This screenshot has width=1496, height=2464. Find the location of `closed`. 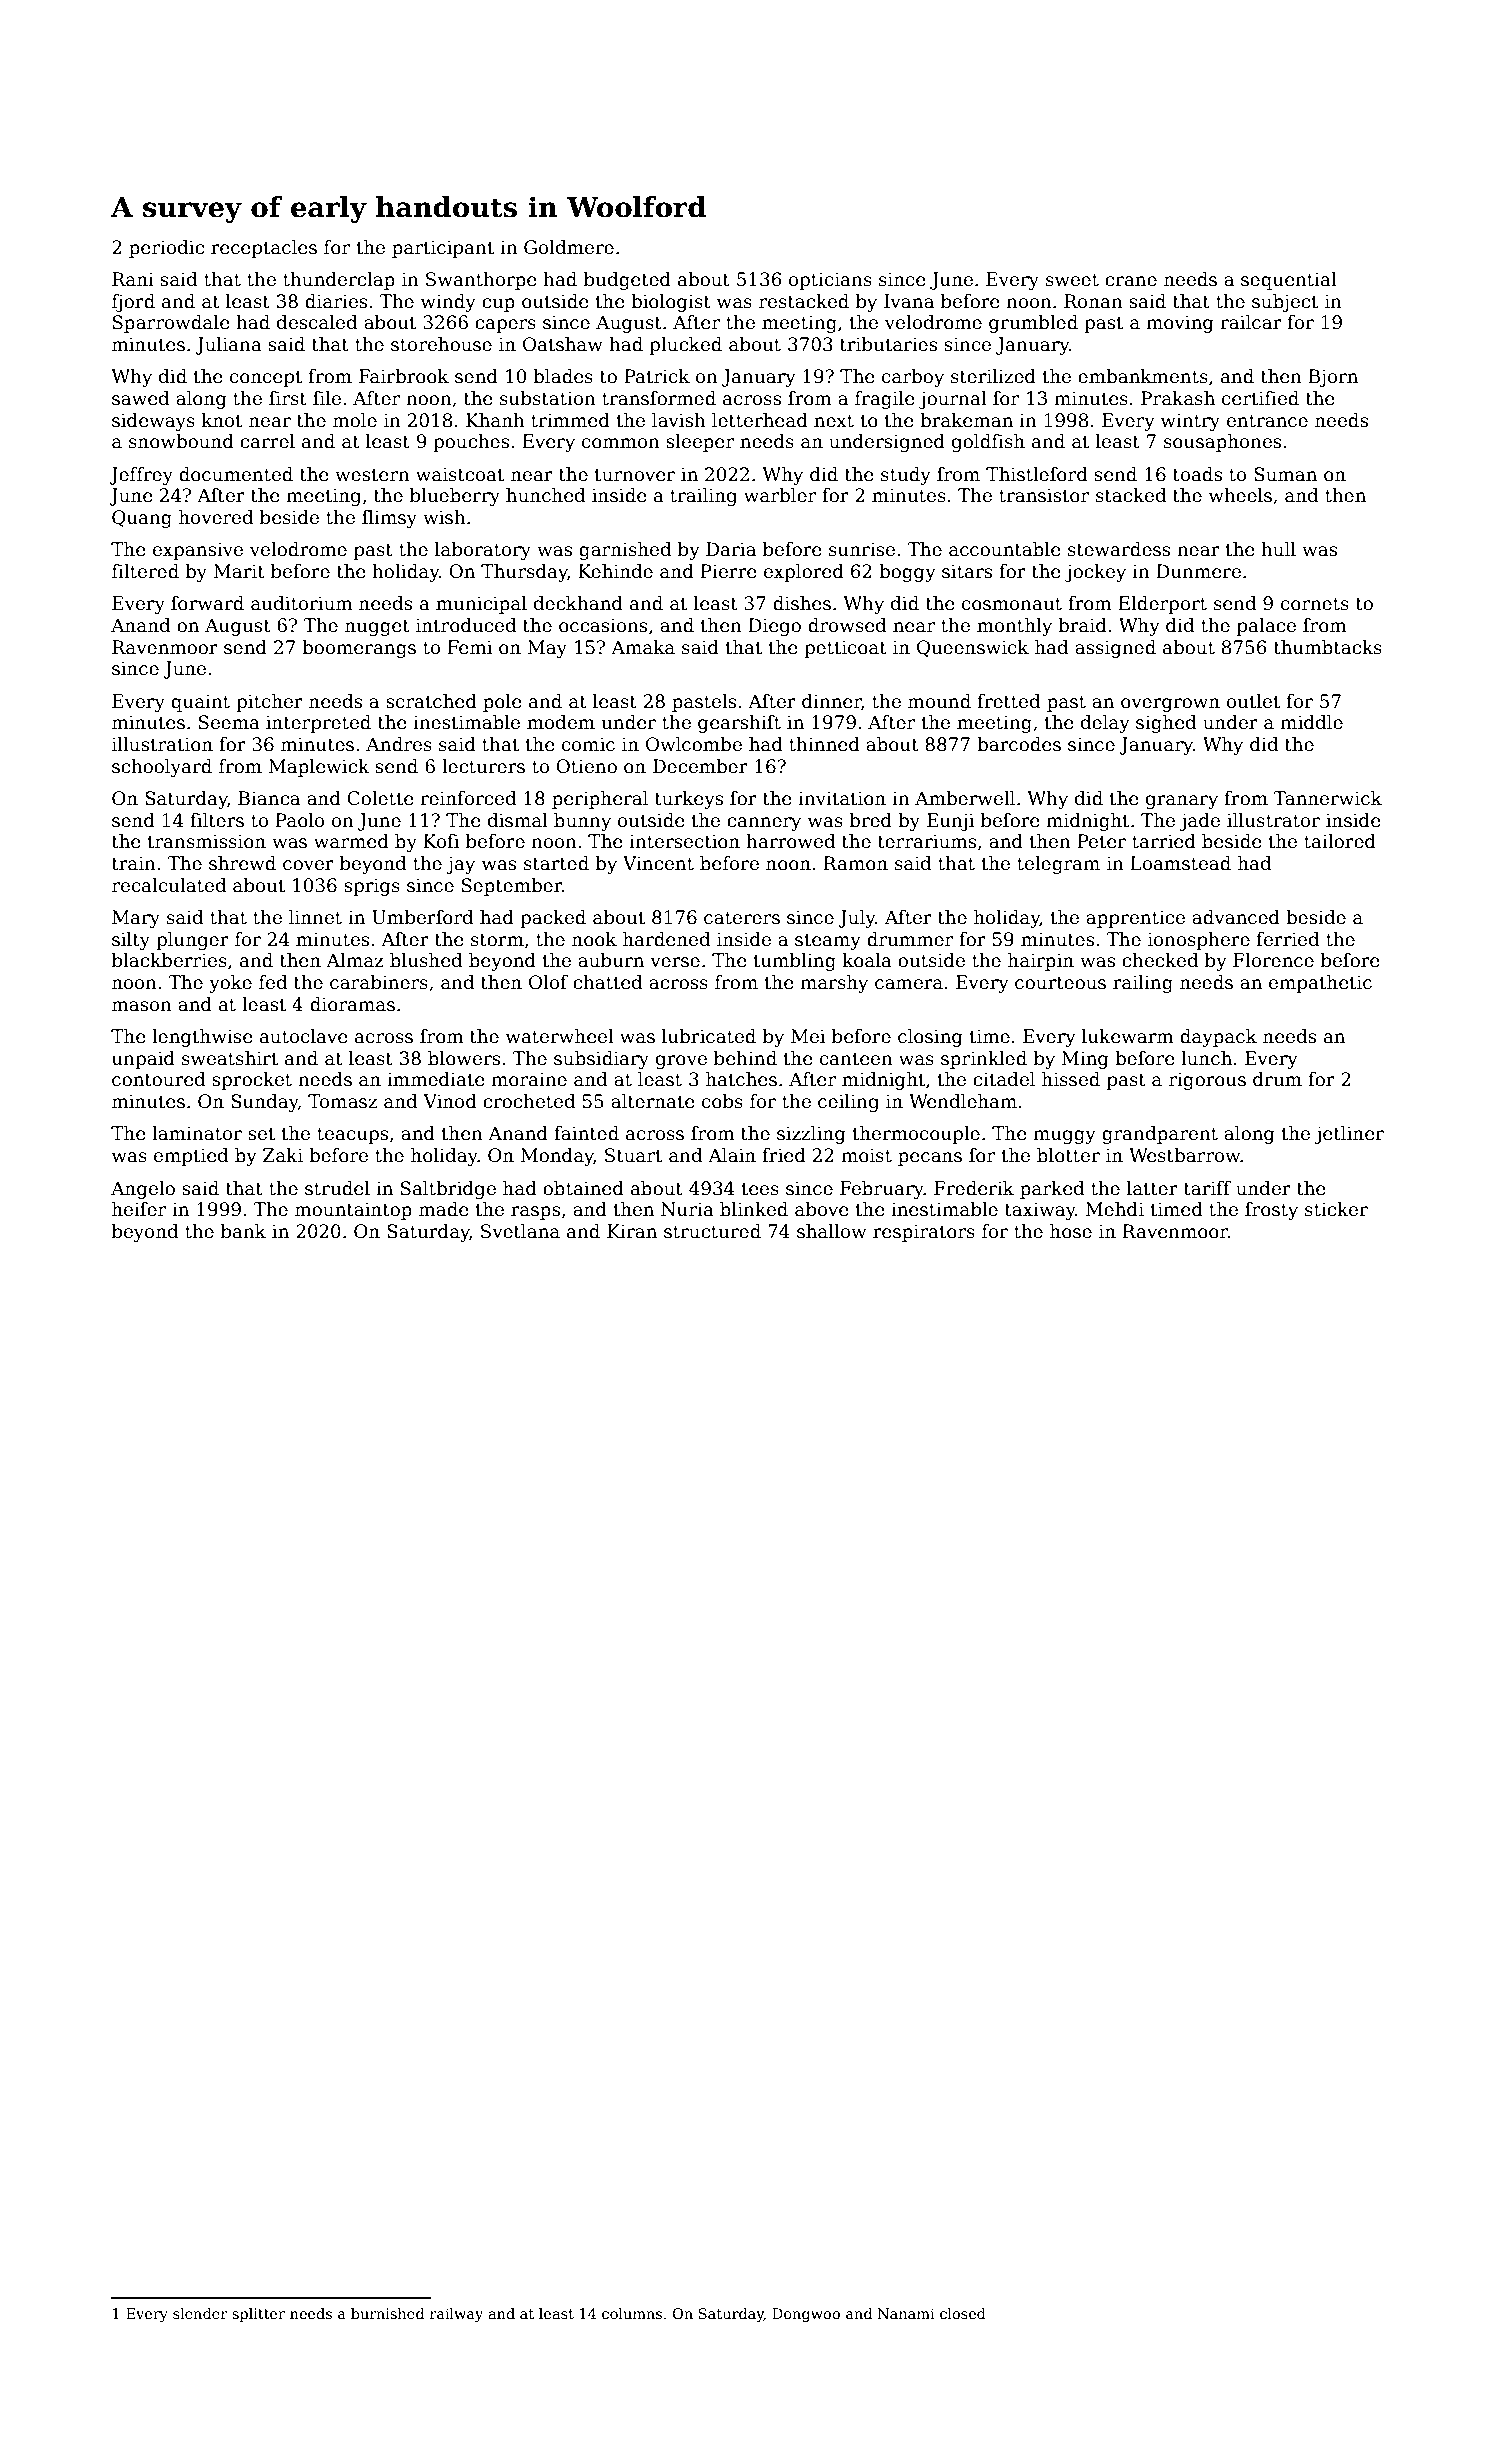

closed is located at coordinates (963, 2313).
